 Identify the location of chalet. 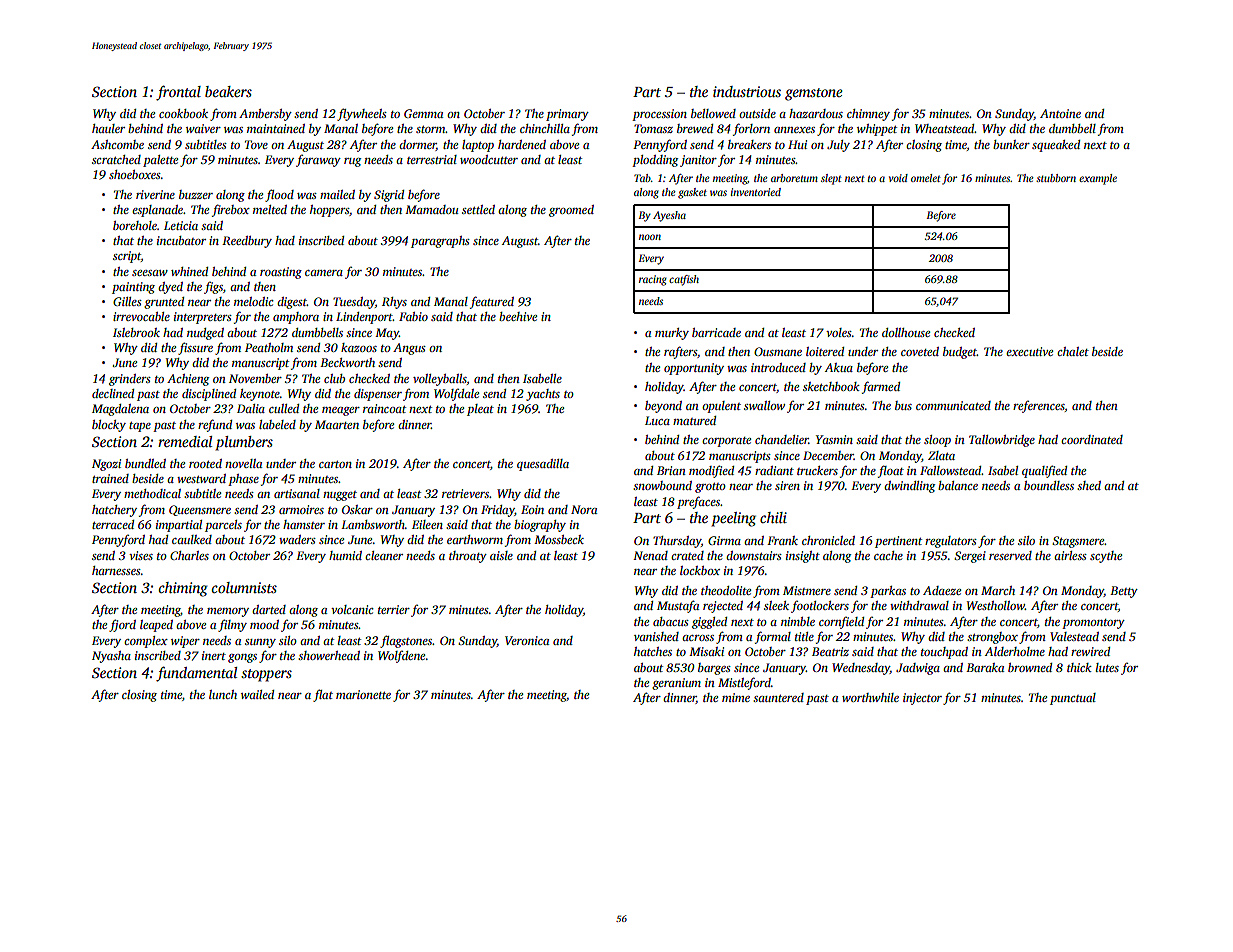
(1073, 351).
